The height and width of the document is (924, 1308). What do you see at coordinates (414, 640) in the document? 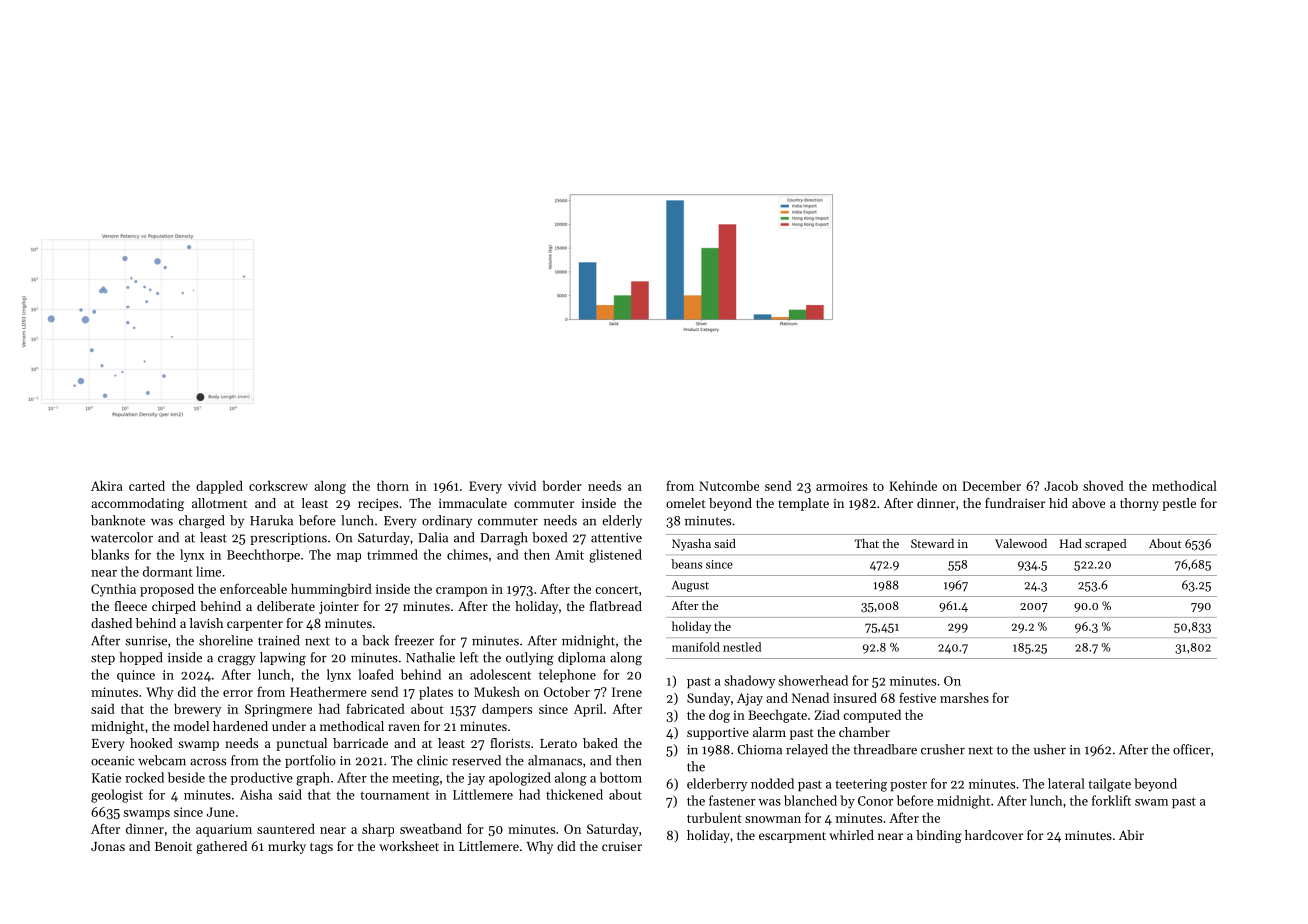
I see `freezer` at bounding box center [414, 640].
